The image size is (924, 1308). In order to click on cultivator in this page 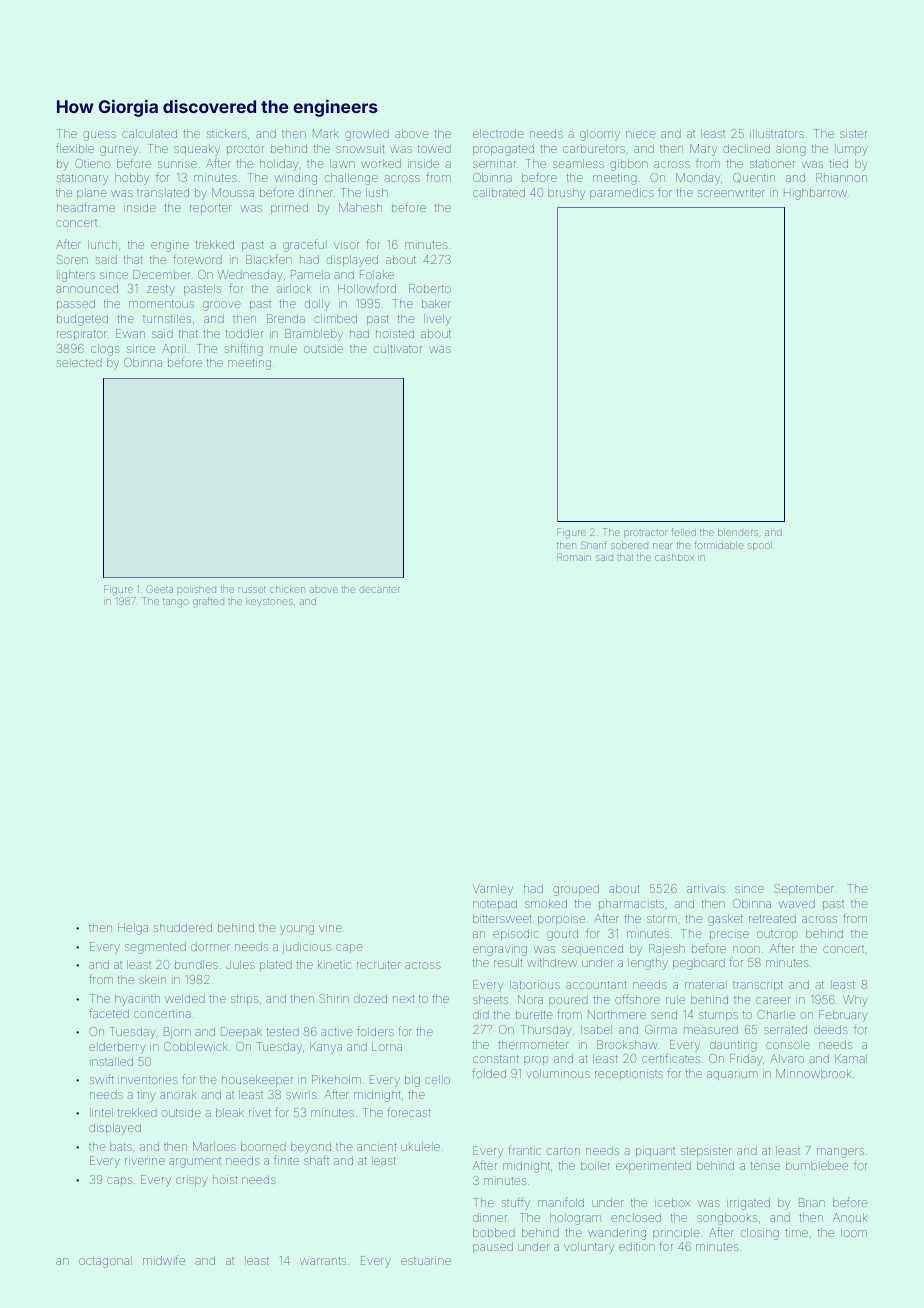, I will do `click(398, 348)`.
